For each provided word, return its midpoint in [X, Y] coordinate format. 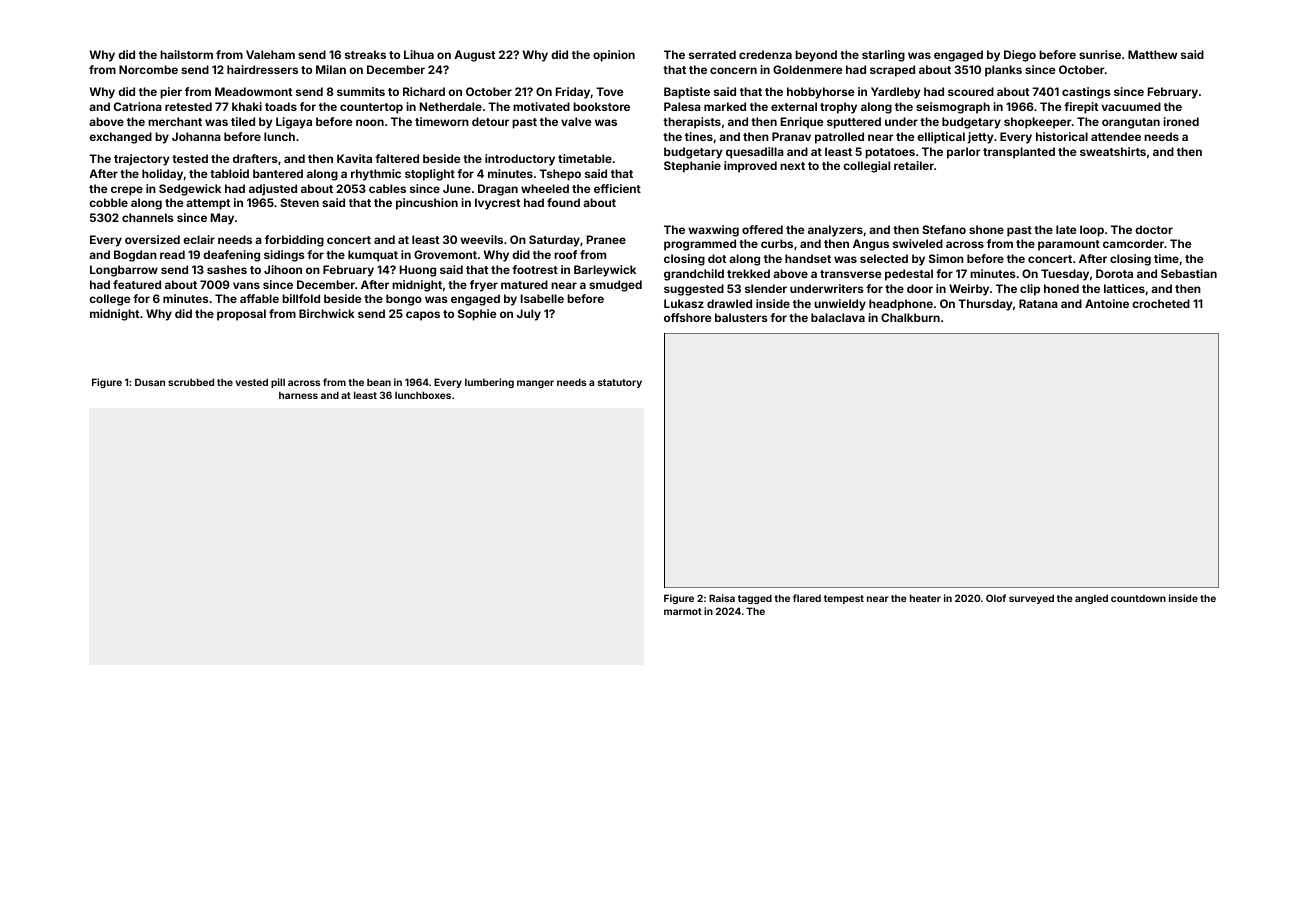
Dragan [498, 190]
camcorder [1133, 243]
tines [699, 136]
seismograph [953, 108]
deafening [231, 256]
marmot [683, 611]
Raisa [722, 598]
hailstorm [186, 54]
